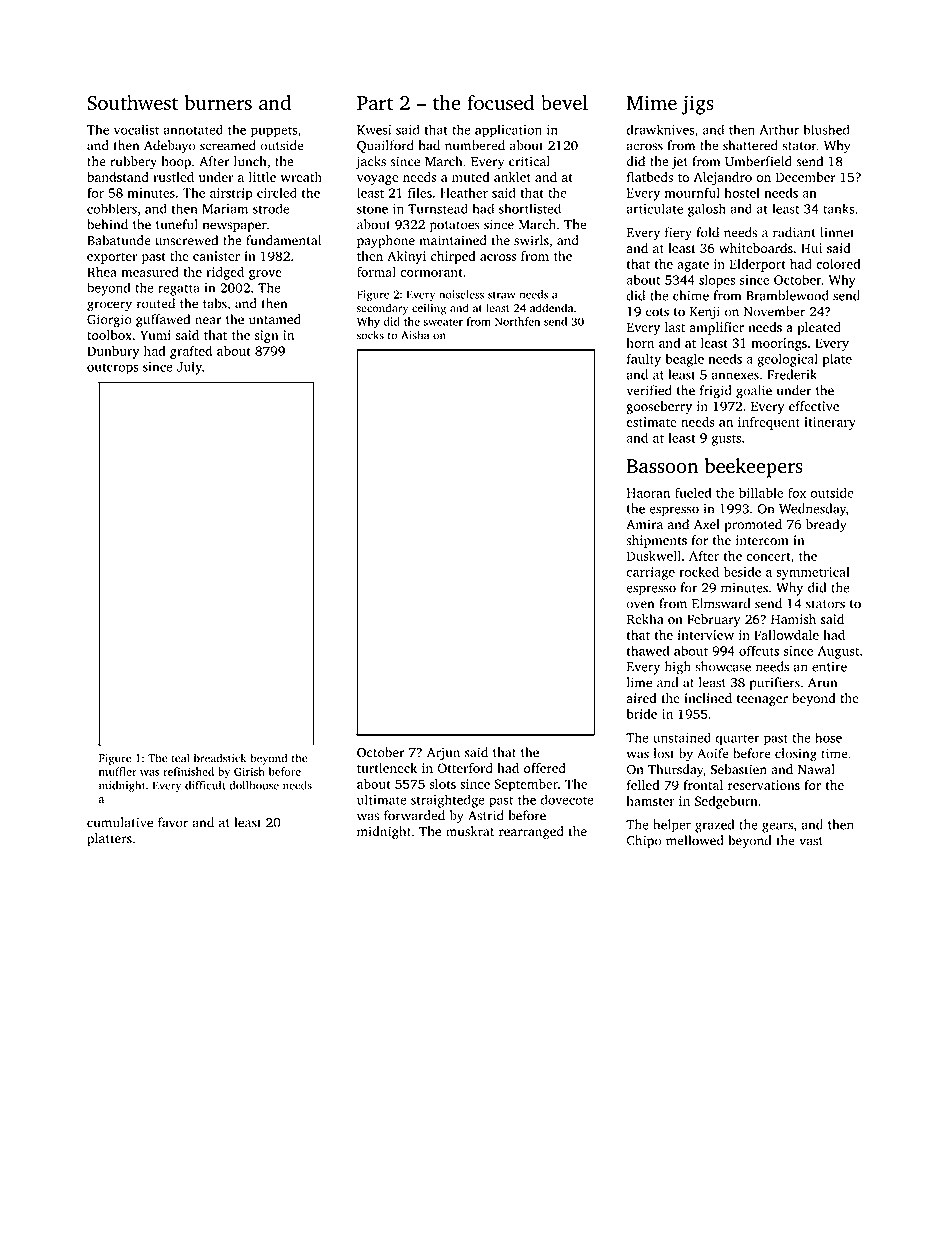 The width and height of the image is (952, 1233). Describe the element at coordinates (189, 368) in the image. I see `July` at that location.
